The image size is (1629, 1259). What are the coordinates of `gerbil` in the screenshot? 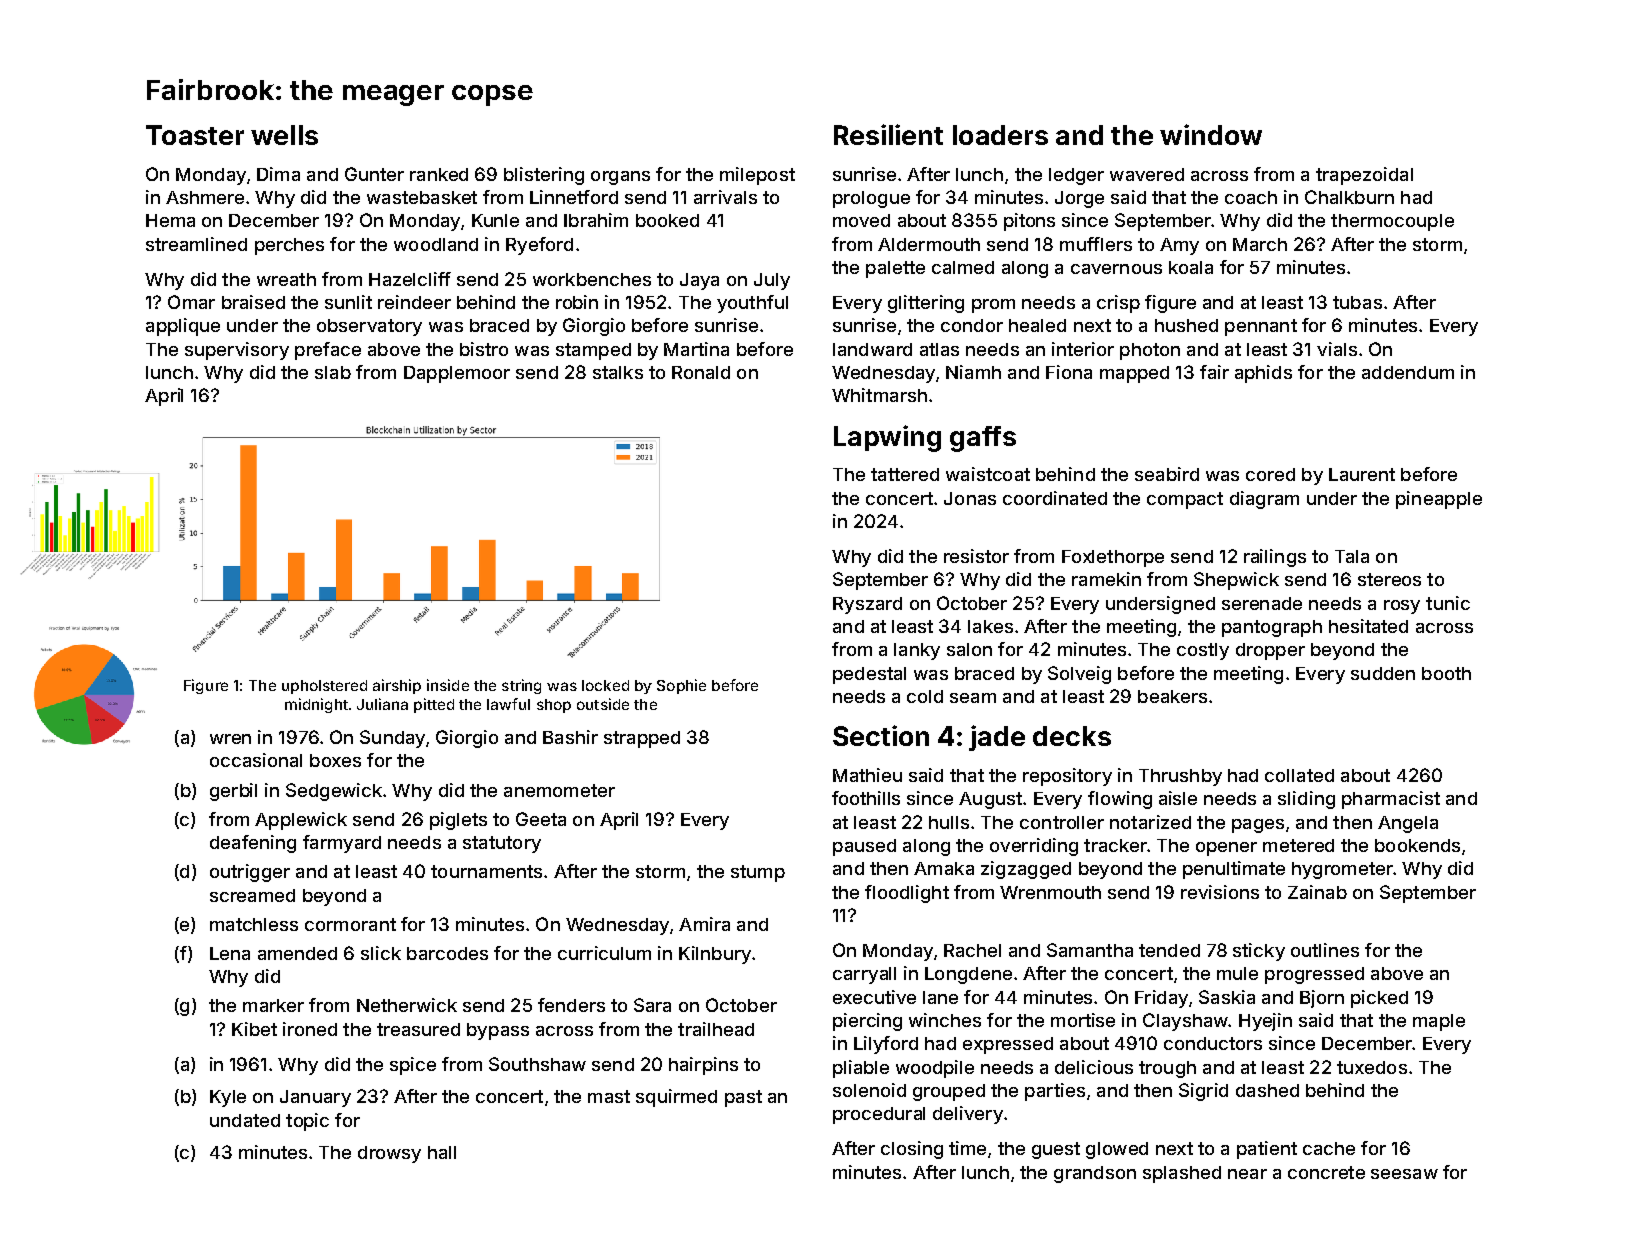 It's located at (233, 792).
